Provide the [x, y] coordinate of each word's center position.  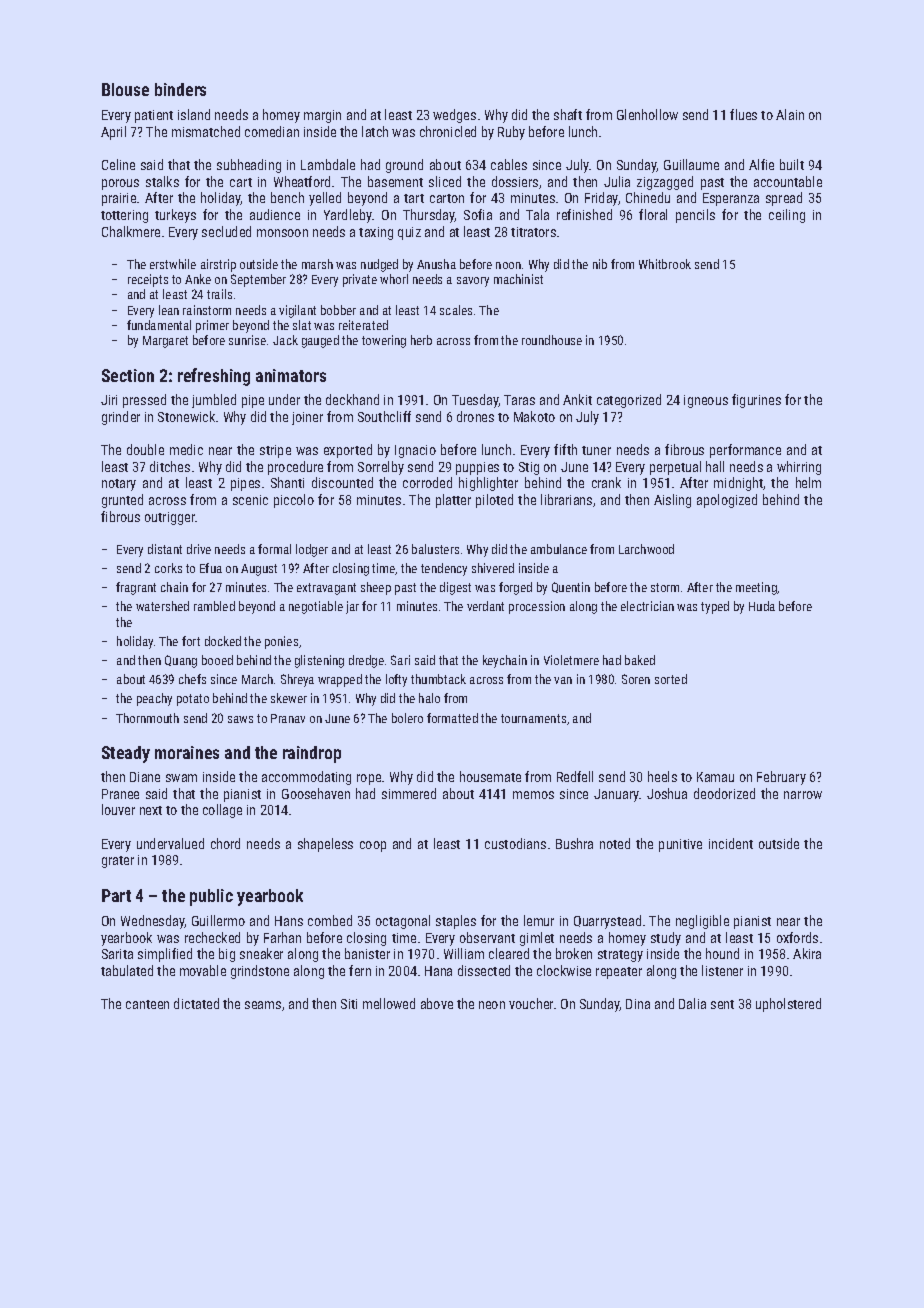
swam [181, 778]
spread [784, 199]
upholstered [788, 1005]
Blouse [125, 89]
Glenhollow [647, 114]
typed [715, 607]
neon [492, 1005]
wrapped [340, 680]
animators [291, 375]
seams [263, 1005]
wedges [454, 116]
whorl [394, 279]
